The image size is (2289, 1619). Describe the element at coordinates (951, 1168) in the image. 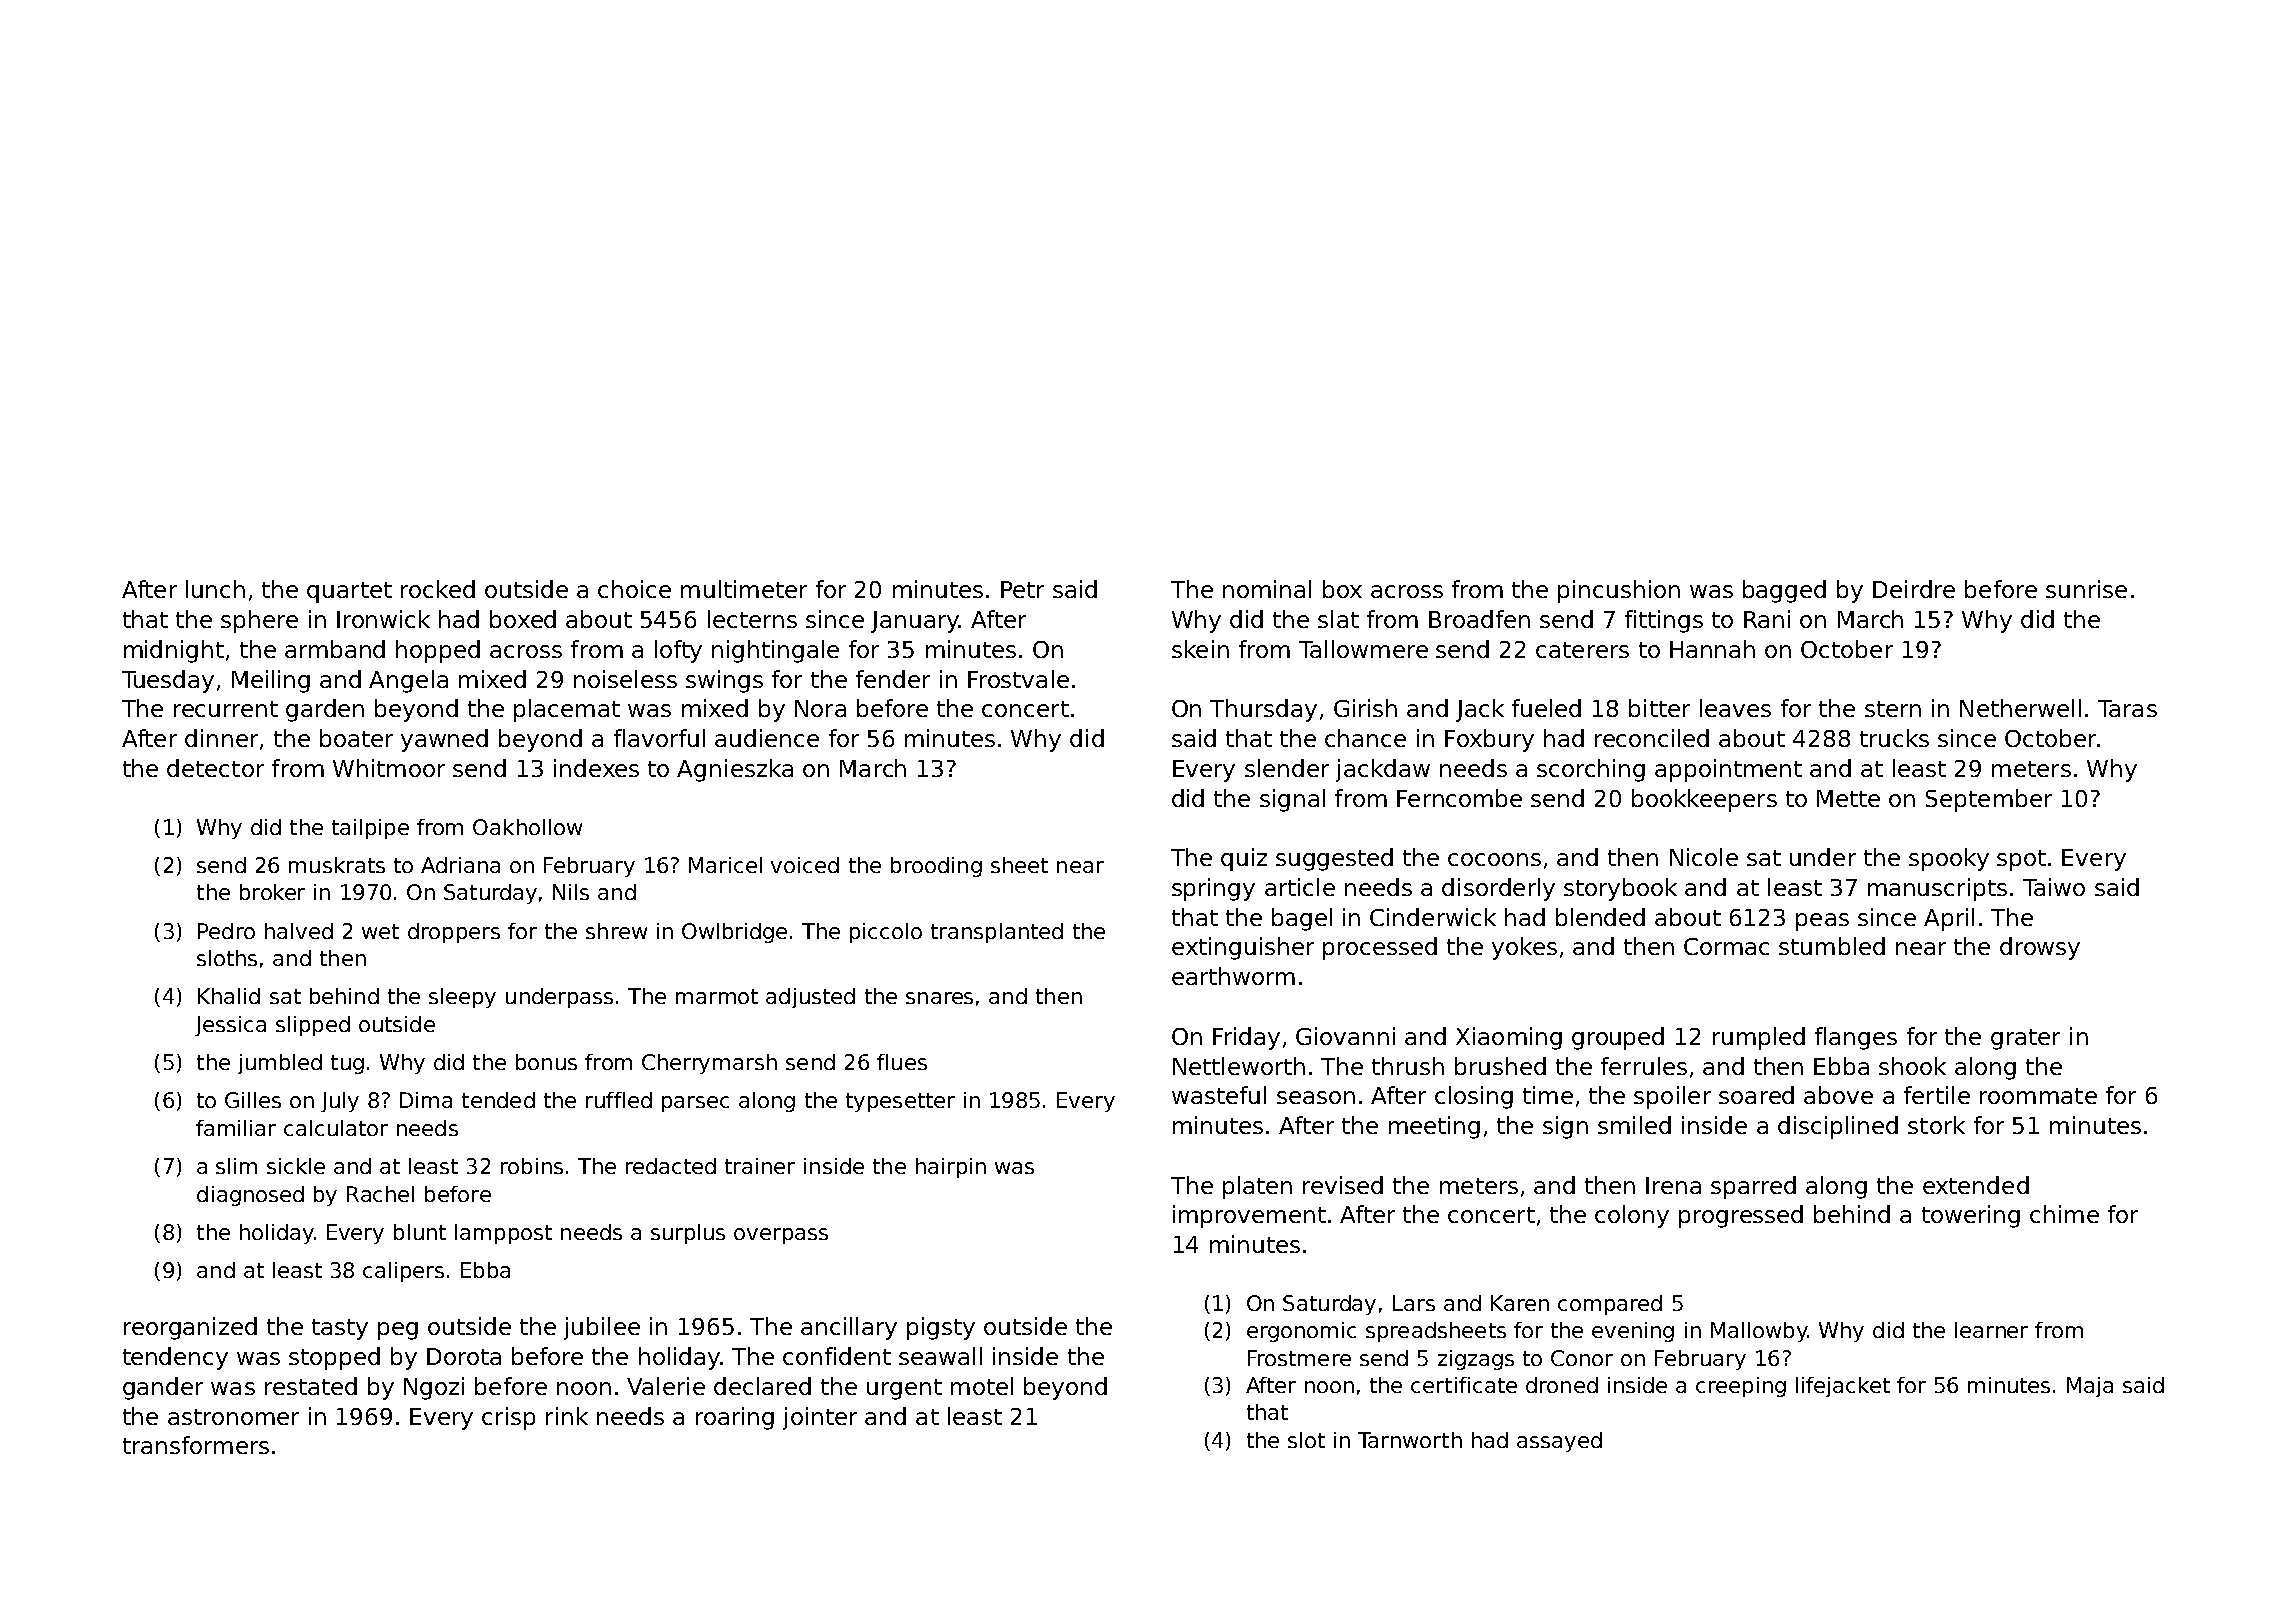

I see `hairpin` at that location.
